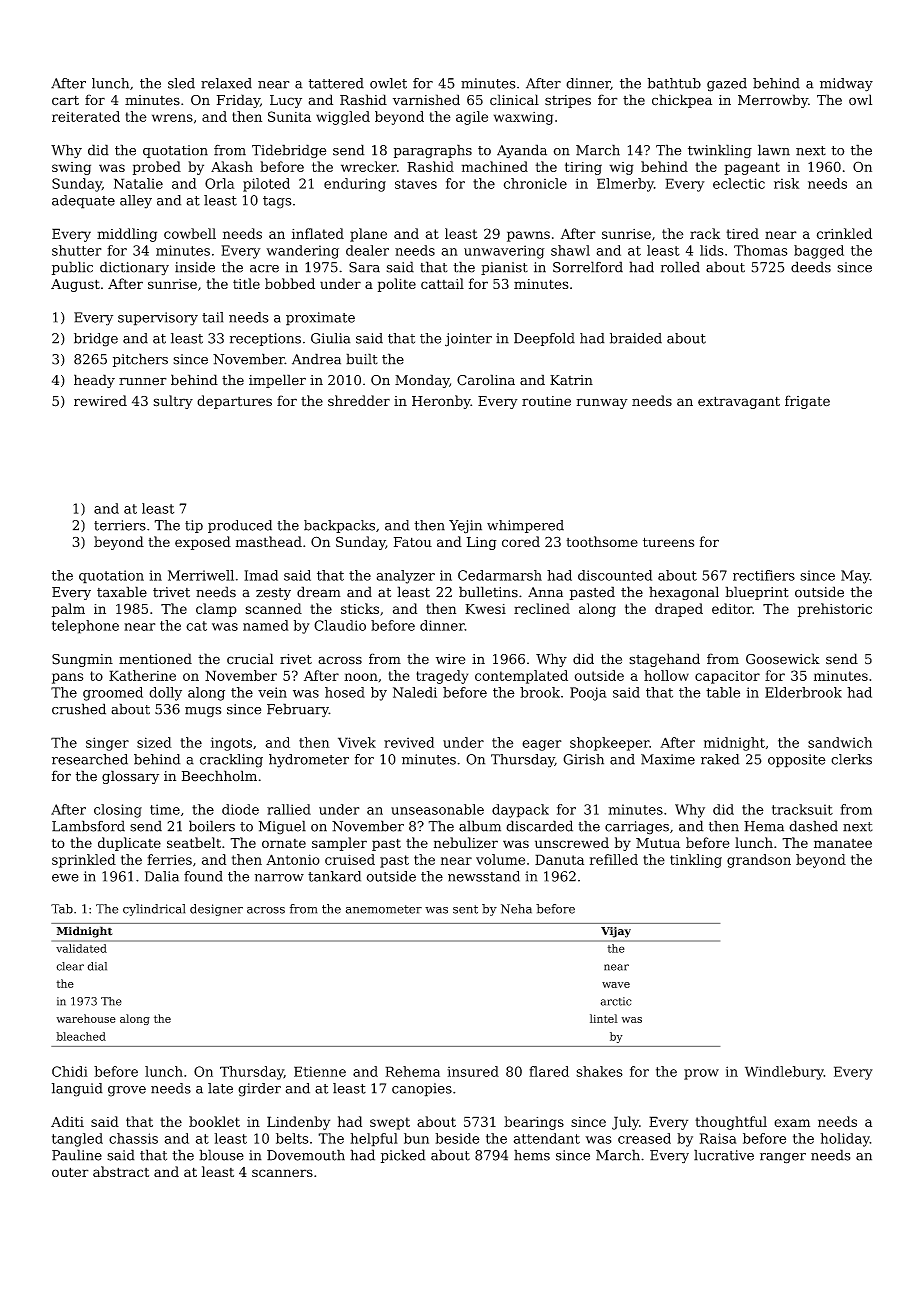 Image resolution: width=924 pixels, height=1308 pixels. I want to click on Deepfold, so click(544, 339).
